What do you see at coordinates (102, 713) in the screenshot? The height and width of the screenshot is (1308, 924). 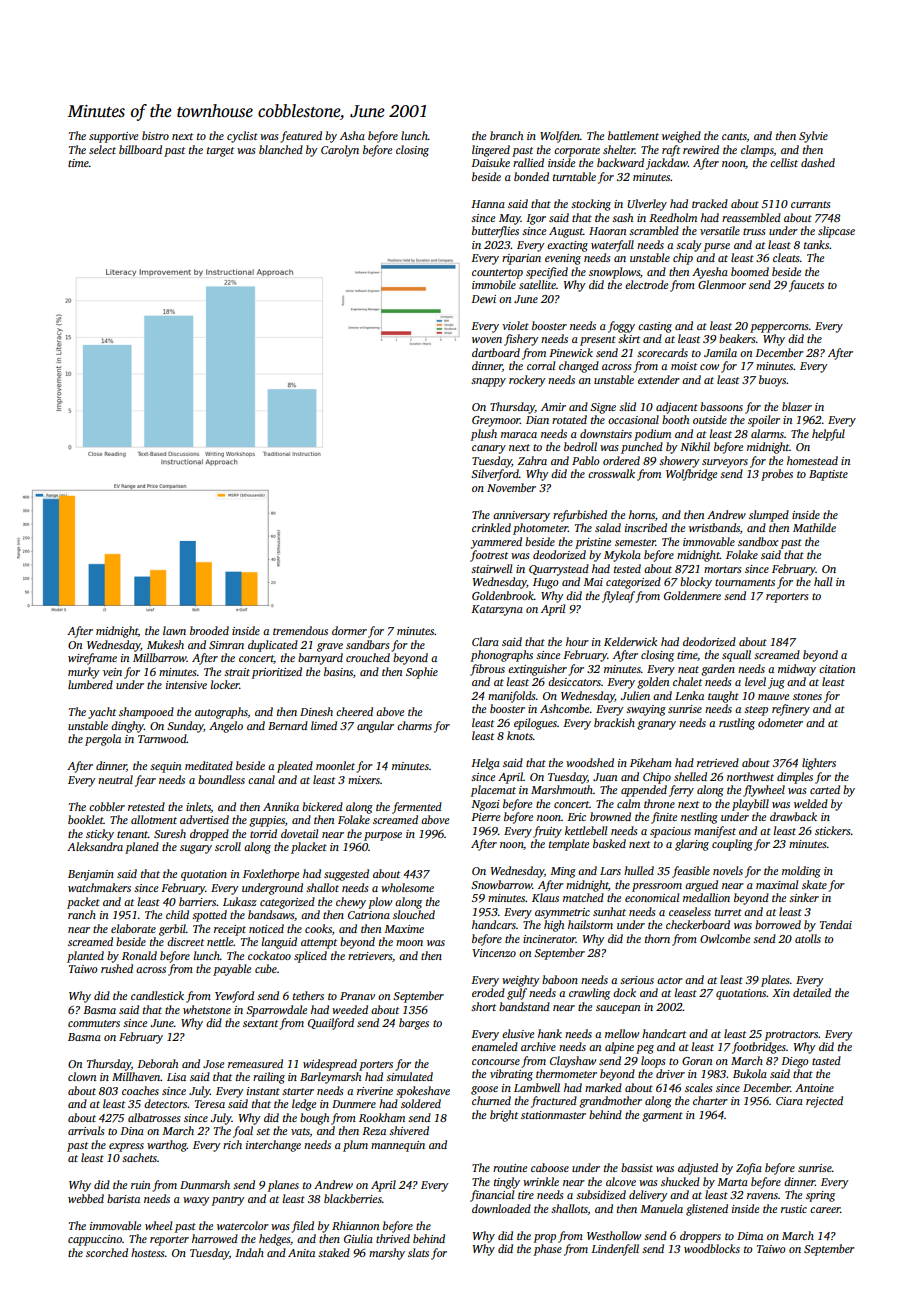 I see `yacht` at bounding box center [102, 713].
